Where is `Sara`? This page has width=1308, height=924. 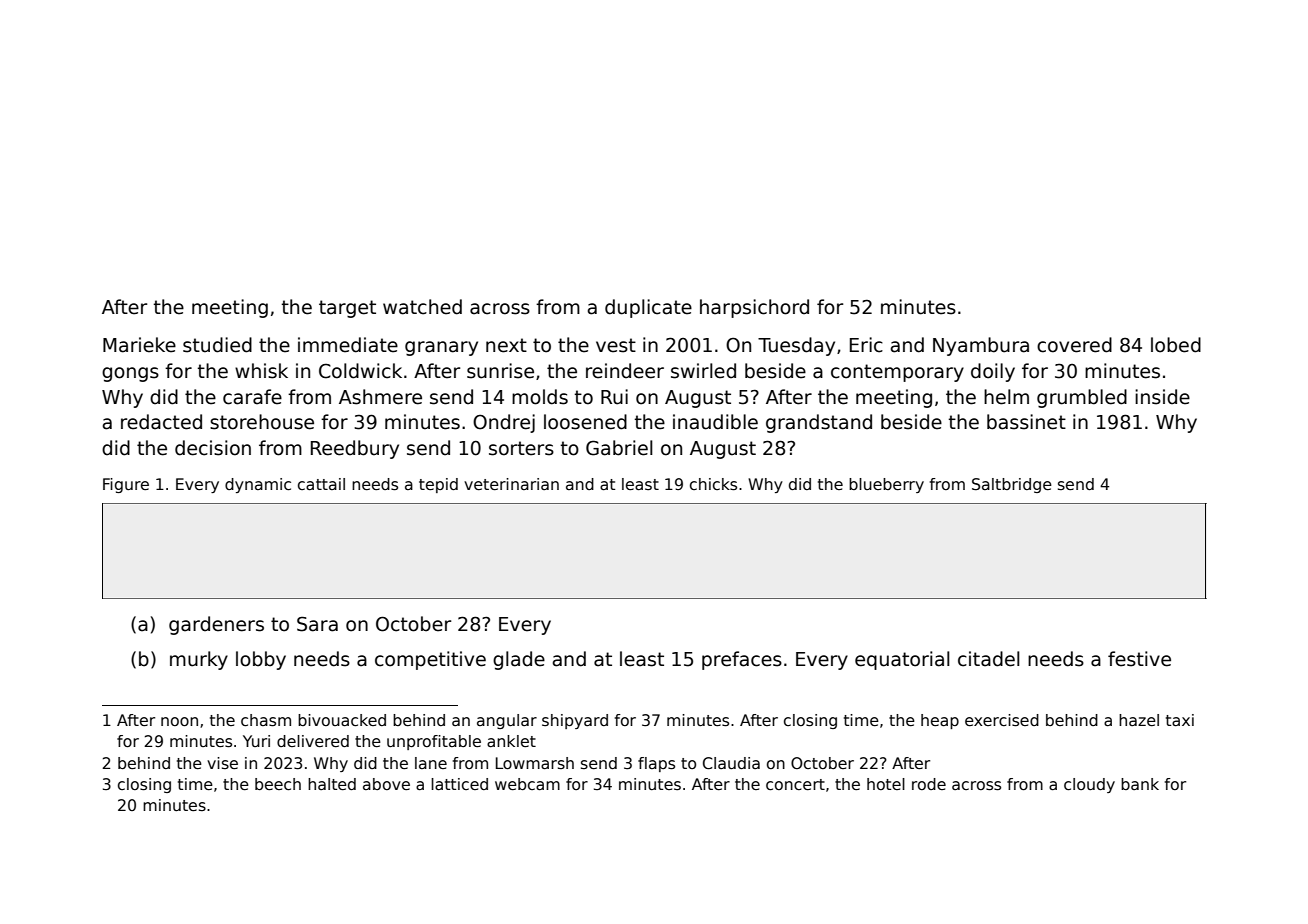 Sara is located at coordinates (317, 624).
